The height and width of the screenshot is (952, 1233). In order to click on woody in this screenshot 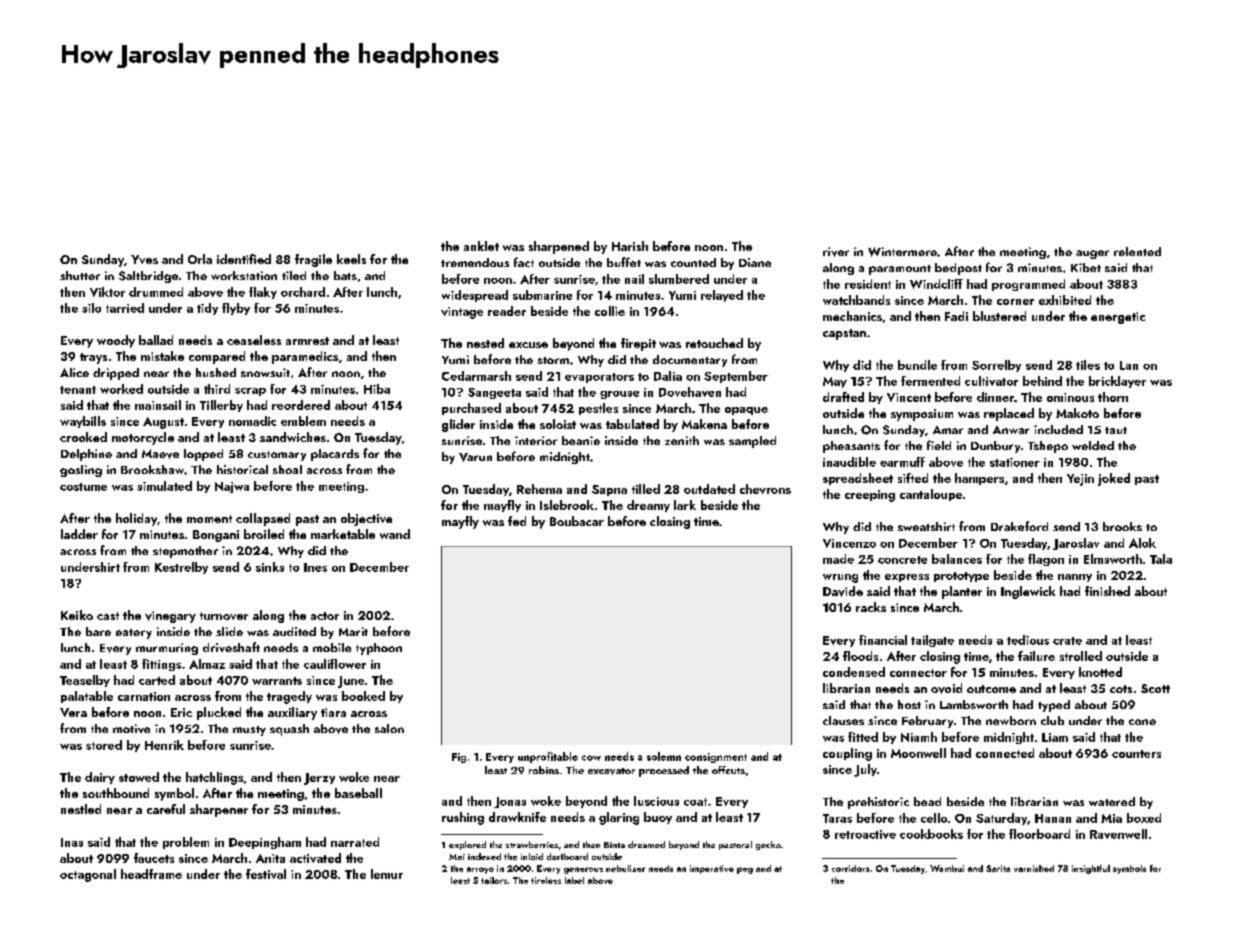, I will do `click(116, 341)`.
